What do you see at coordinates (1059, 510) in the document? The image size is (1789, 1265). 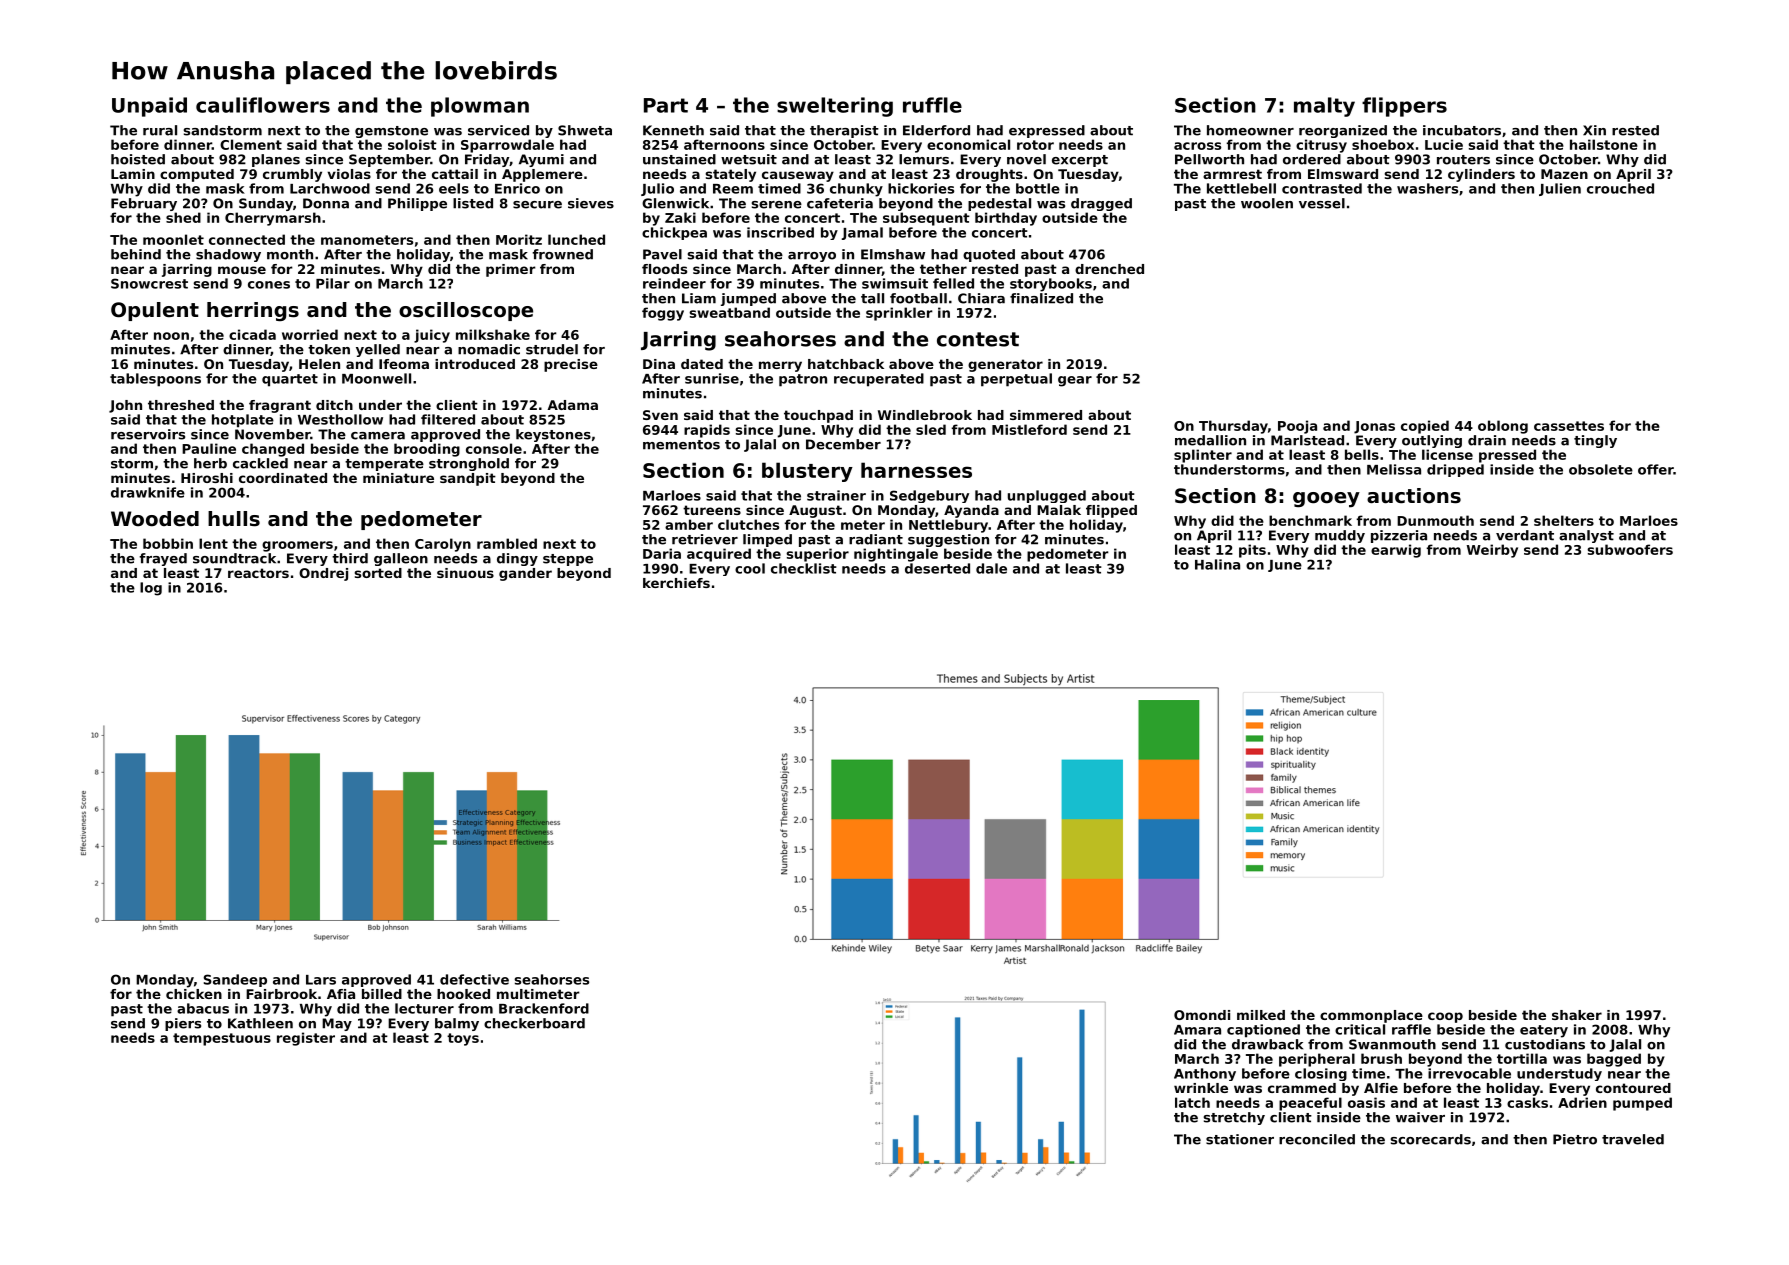 I see `Malak` at bounding box center [1059, 510].
